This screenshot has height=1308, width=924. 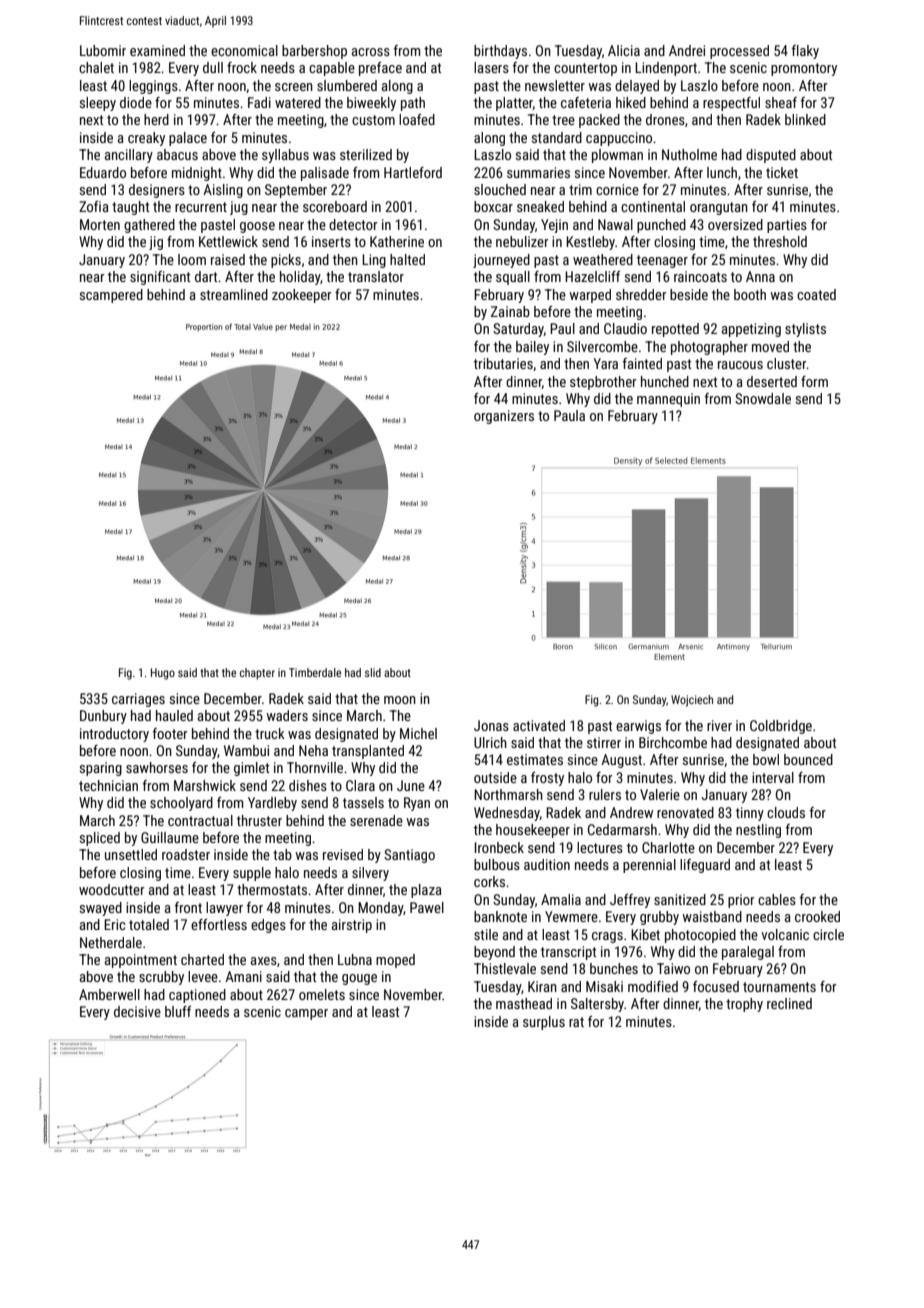 I want to click on economical, so click(x=244, y=50).
